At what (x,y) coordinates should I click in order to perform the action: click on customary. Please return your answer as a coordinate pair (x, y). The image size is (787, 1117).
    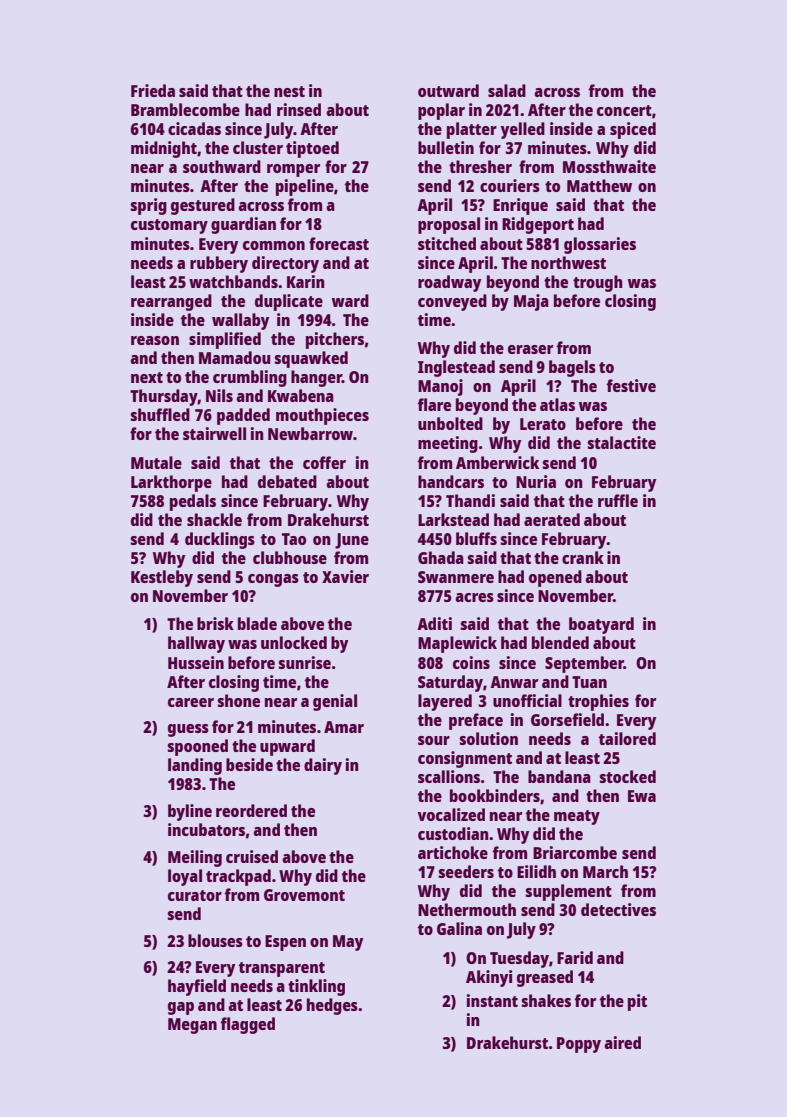
    Looking at the image, I should click on (169, 226).
